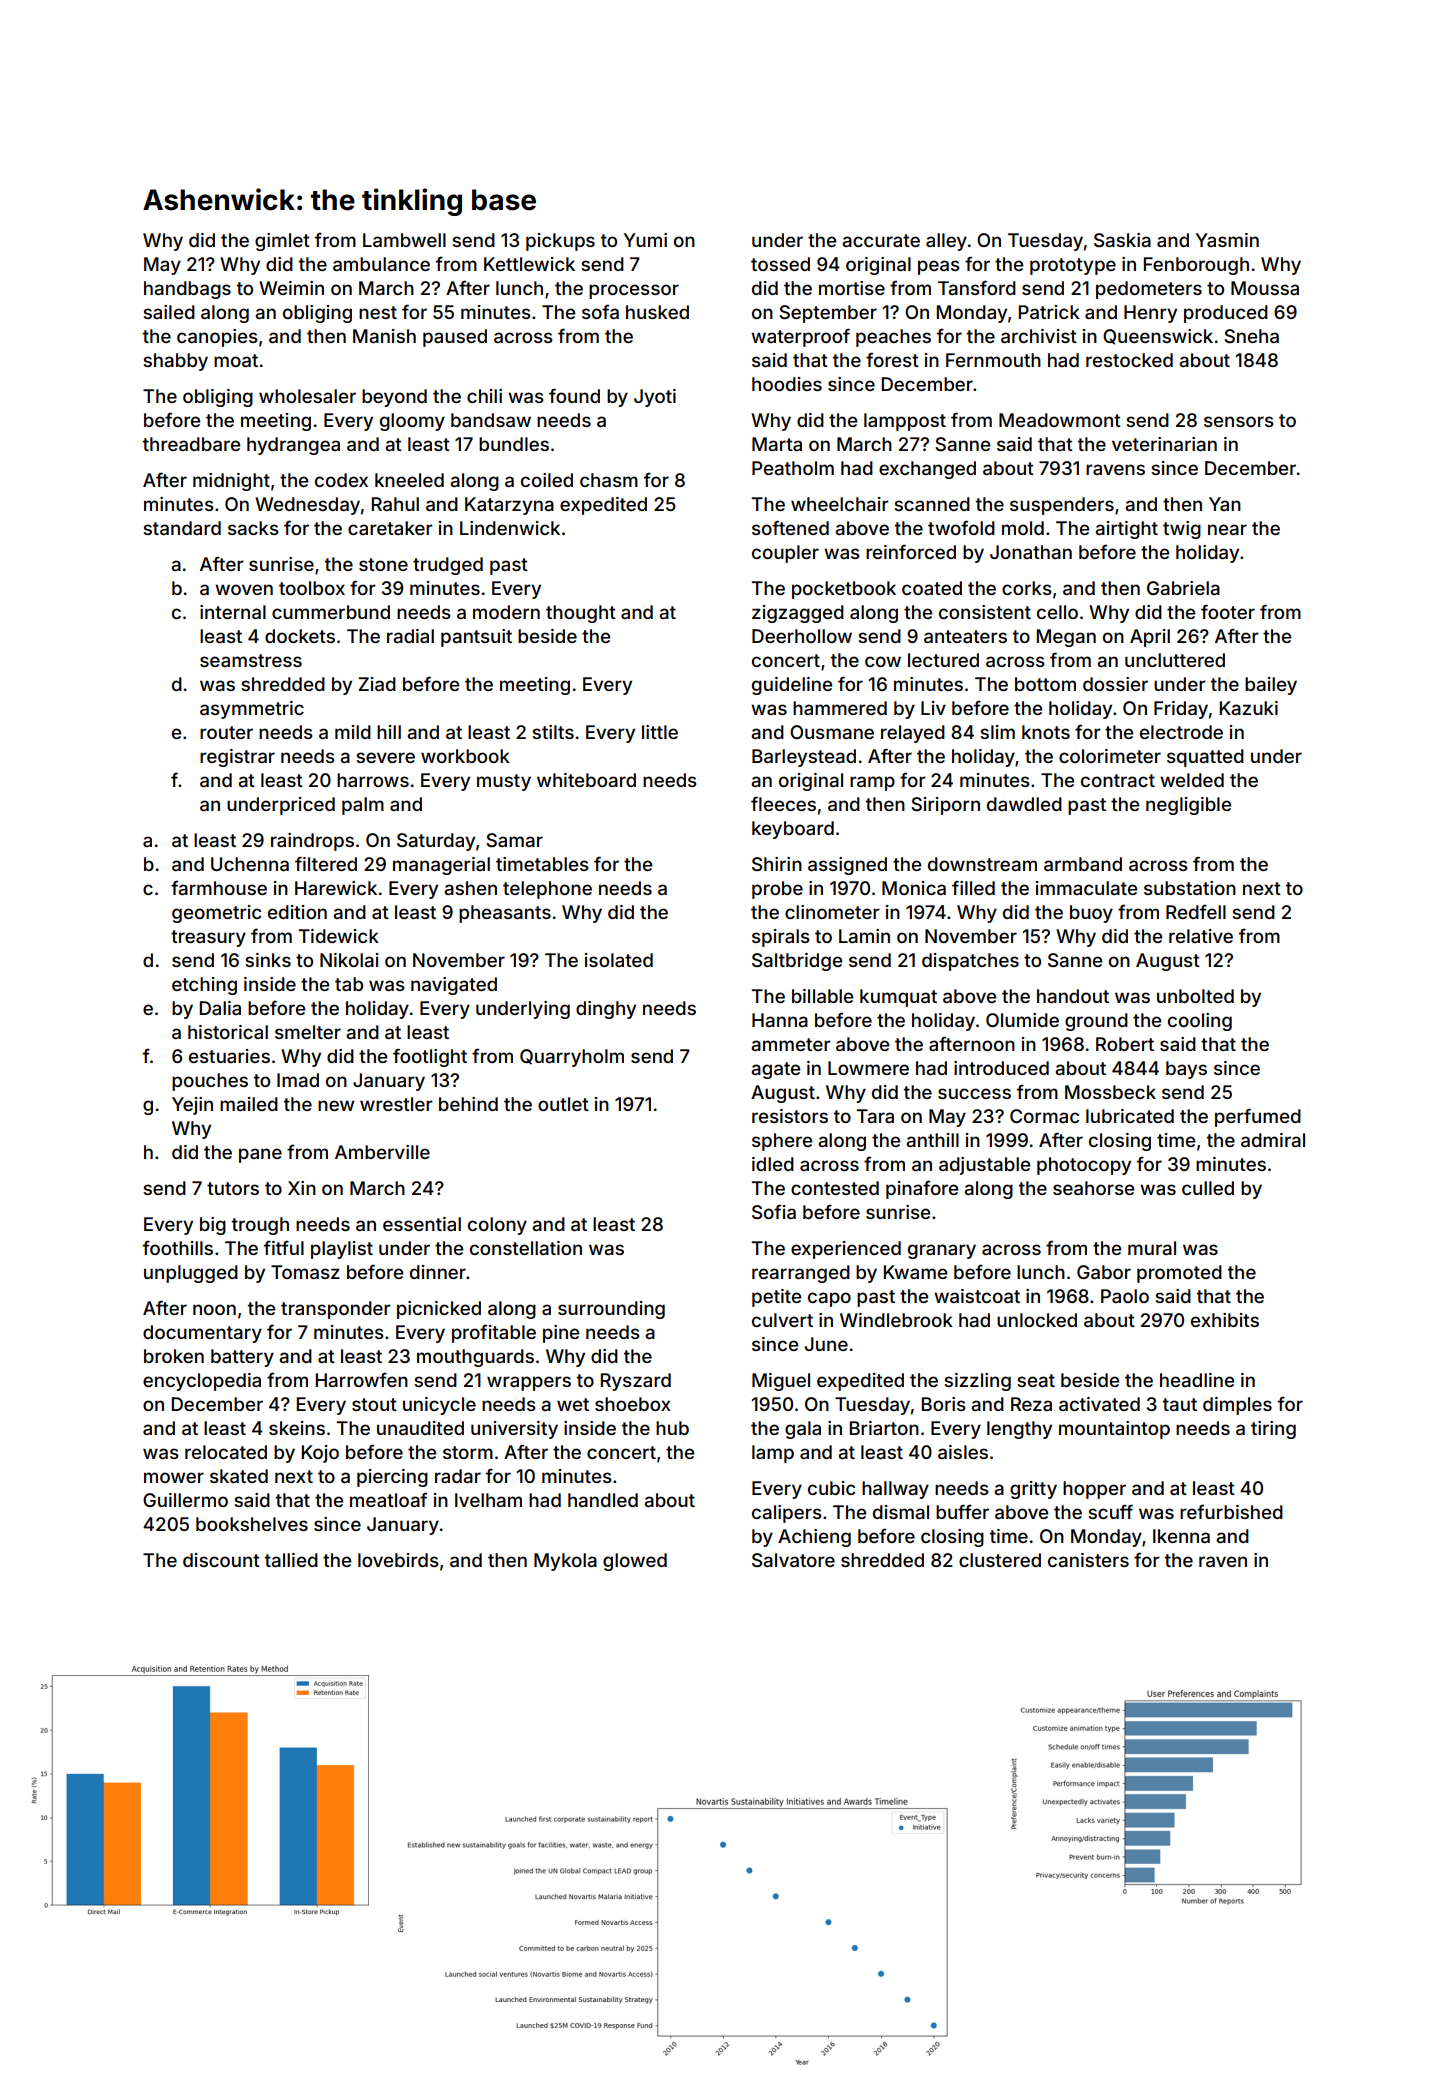 The image size is (1450, 2100). What do you see at coordinates (793, 1560) in the screenshot?
I see `Salvatore` at bounding box center [793, 1560].
